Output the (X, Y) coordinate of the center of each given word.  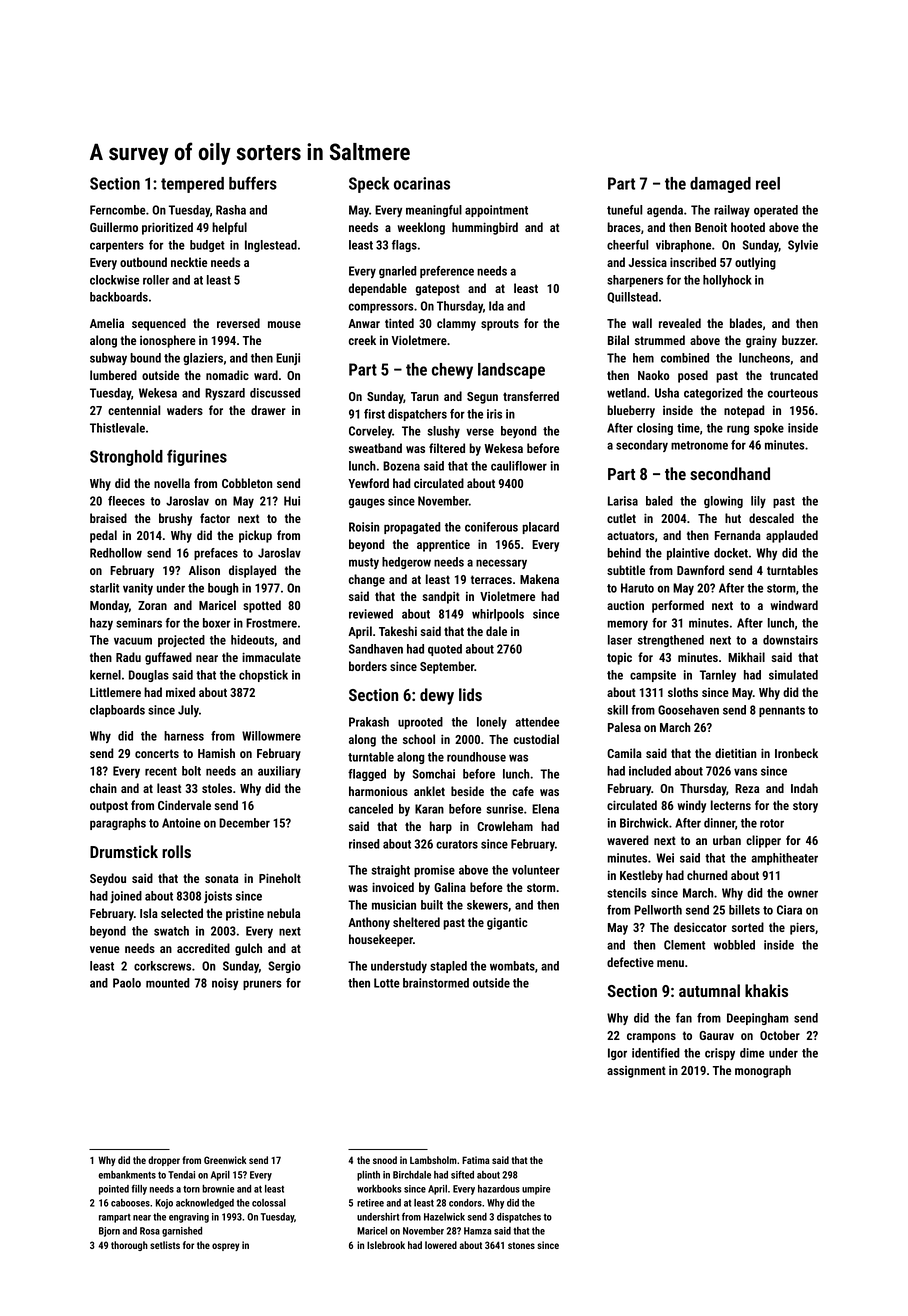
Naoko (653, 375)
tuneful (624, 210)
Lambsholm (433, 1160)
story (805, 807)
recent (161, 771)
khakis (766, 990)
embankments (127, 1175)
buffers (253, 183)
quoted (445, 650)
